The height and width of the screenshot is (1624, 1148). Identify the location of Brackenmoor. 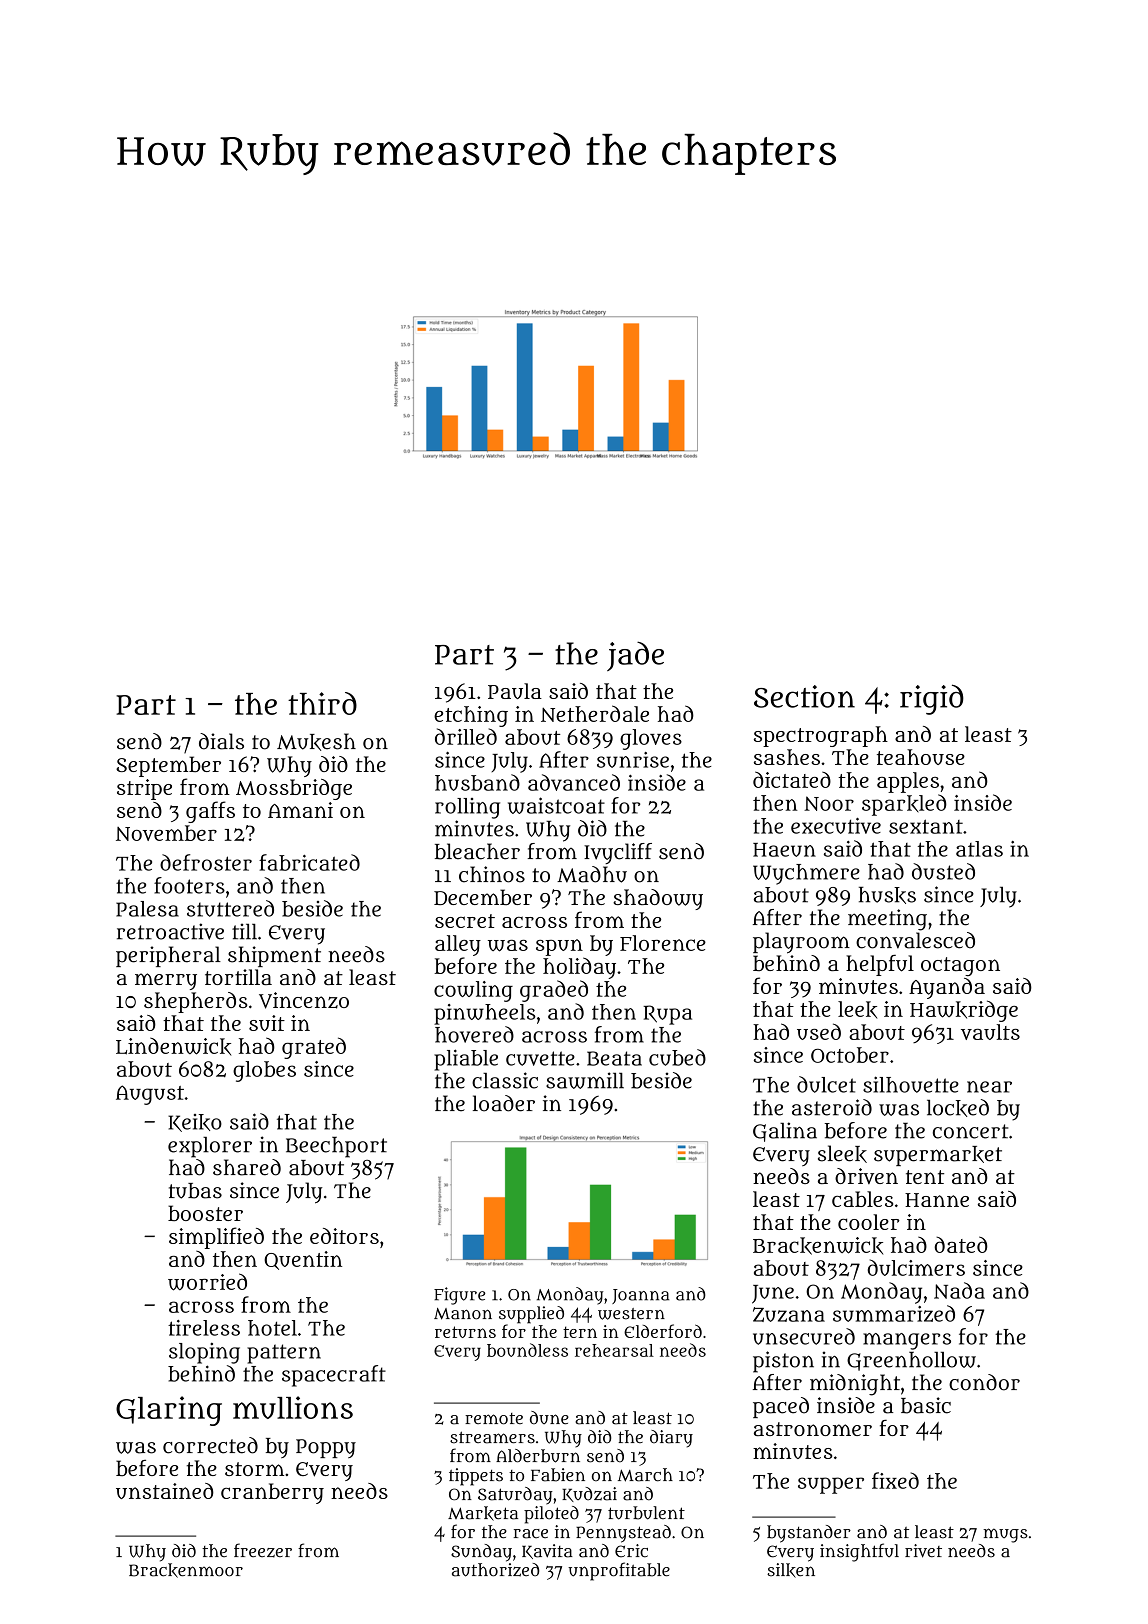
(186, 1570).
